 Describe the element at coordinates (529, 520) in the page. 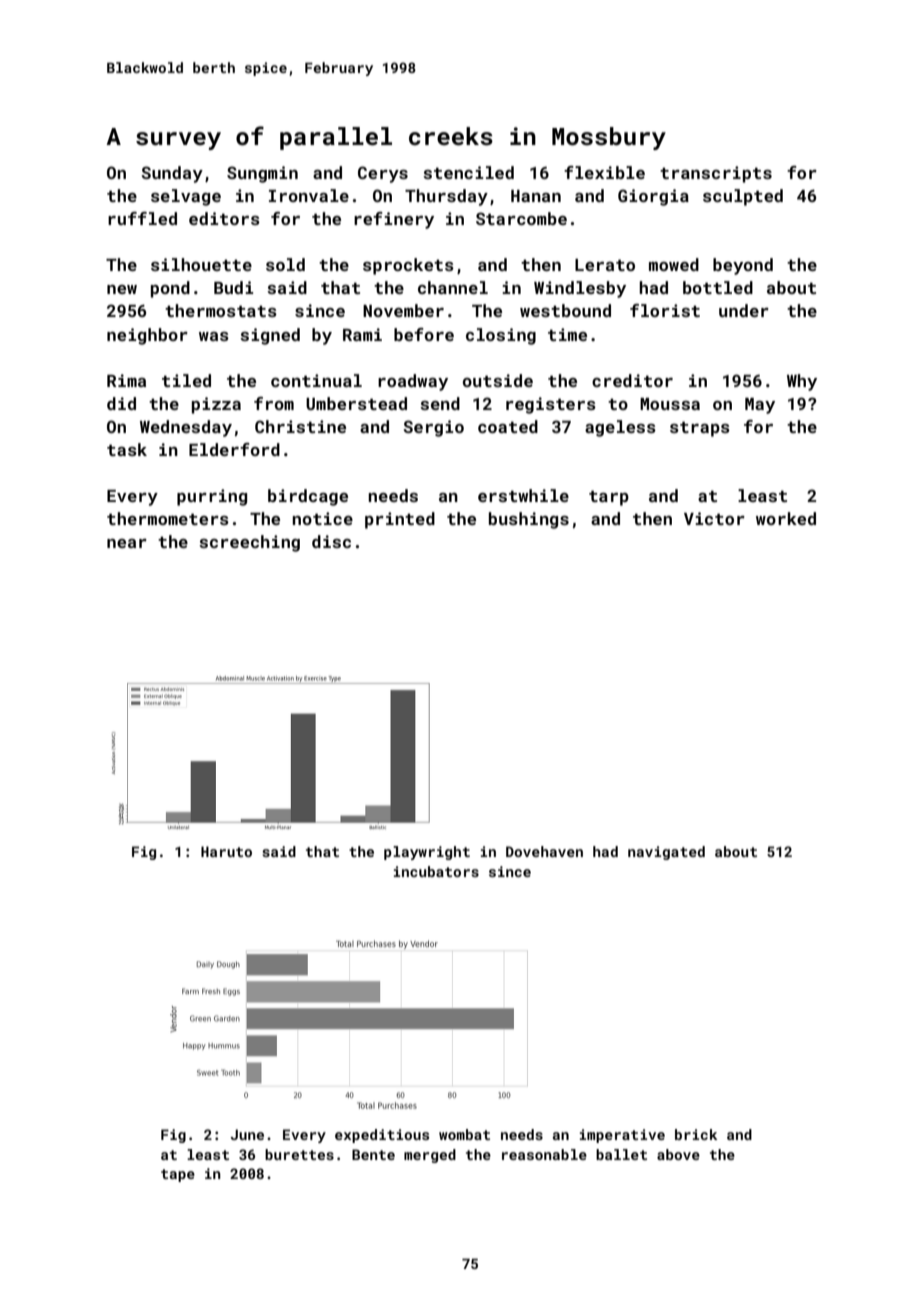

I see `bushings` at that location.
